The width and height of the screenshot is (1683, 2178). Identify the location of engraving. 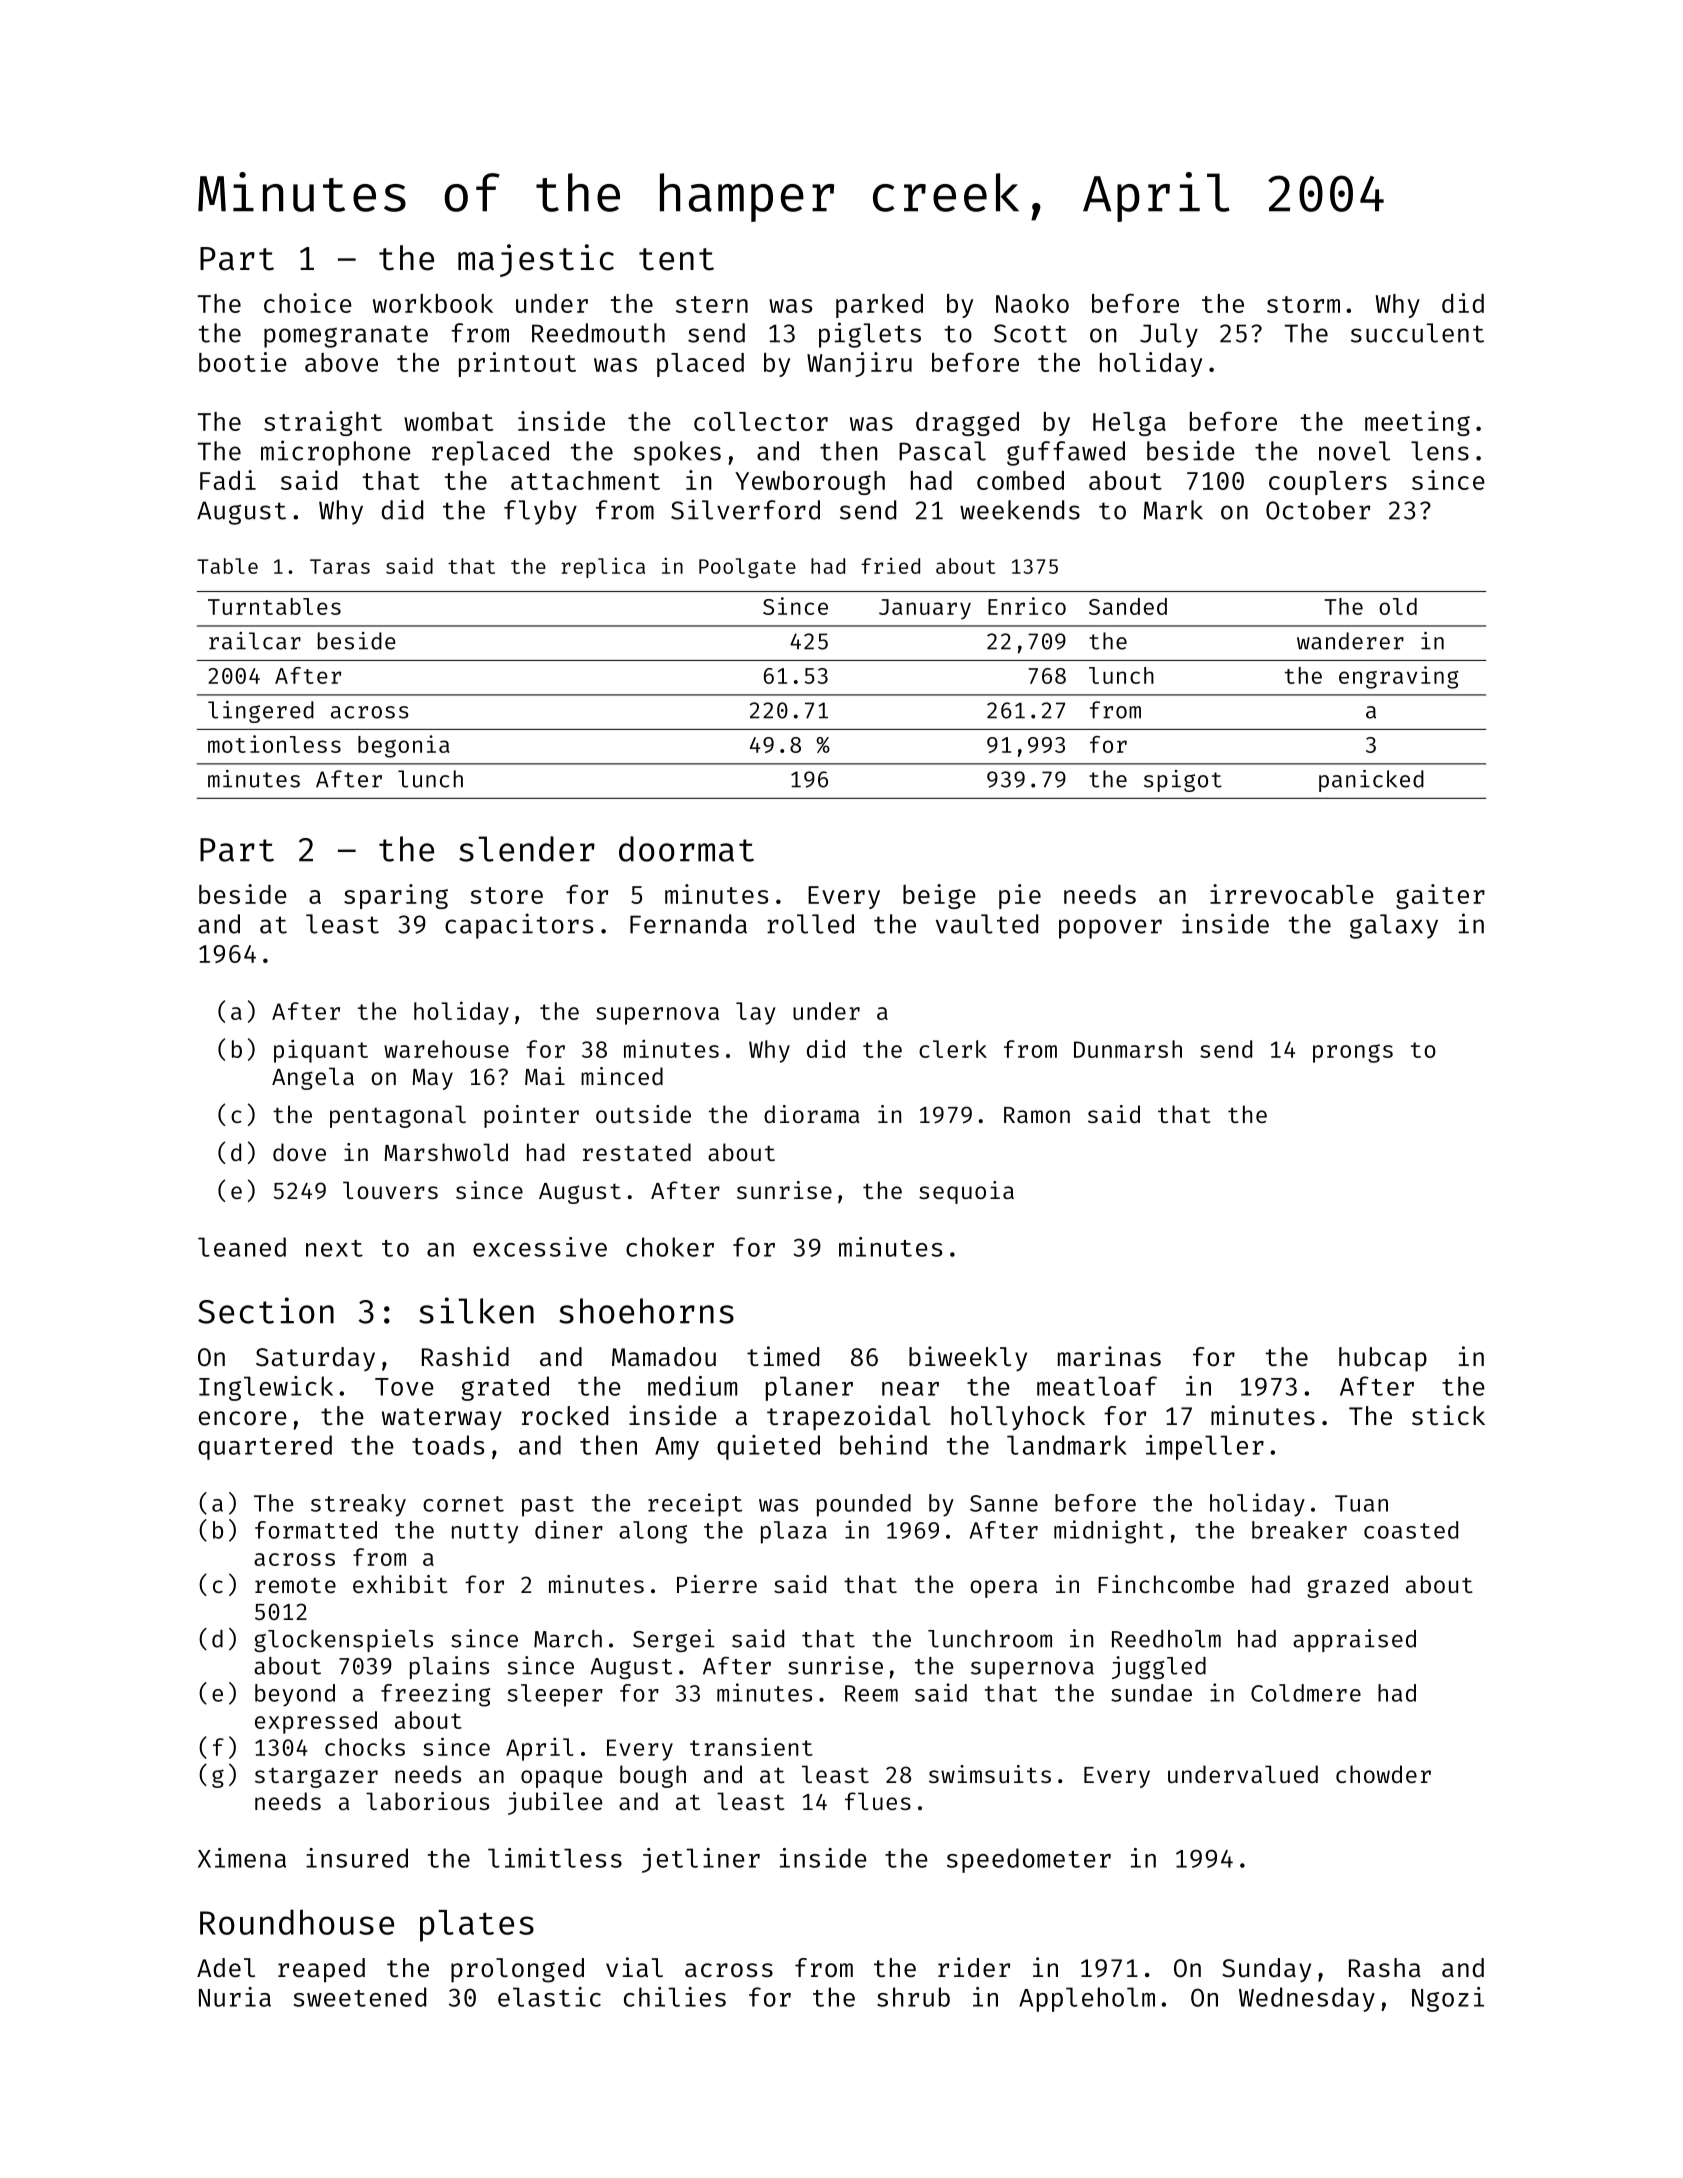
(1399, 677).
